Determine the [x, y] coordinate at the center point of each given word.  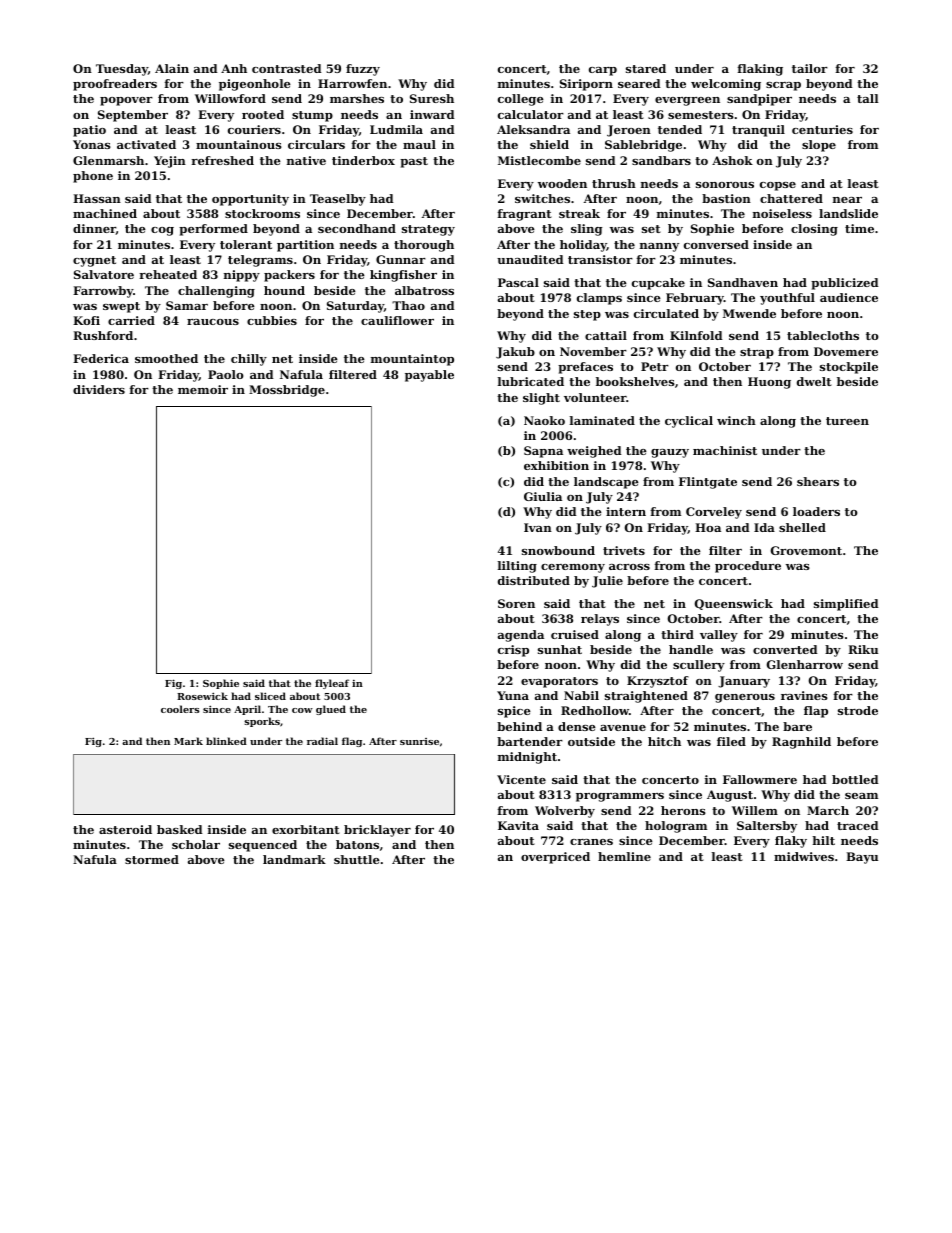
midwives [804, 856]
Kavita [518, 825]
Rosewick [202, 696]
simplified [846, 605]
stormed [152, 859]
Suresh [432, 98]
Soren [516, 603]
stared [646, 68]
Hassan [97, 198]
